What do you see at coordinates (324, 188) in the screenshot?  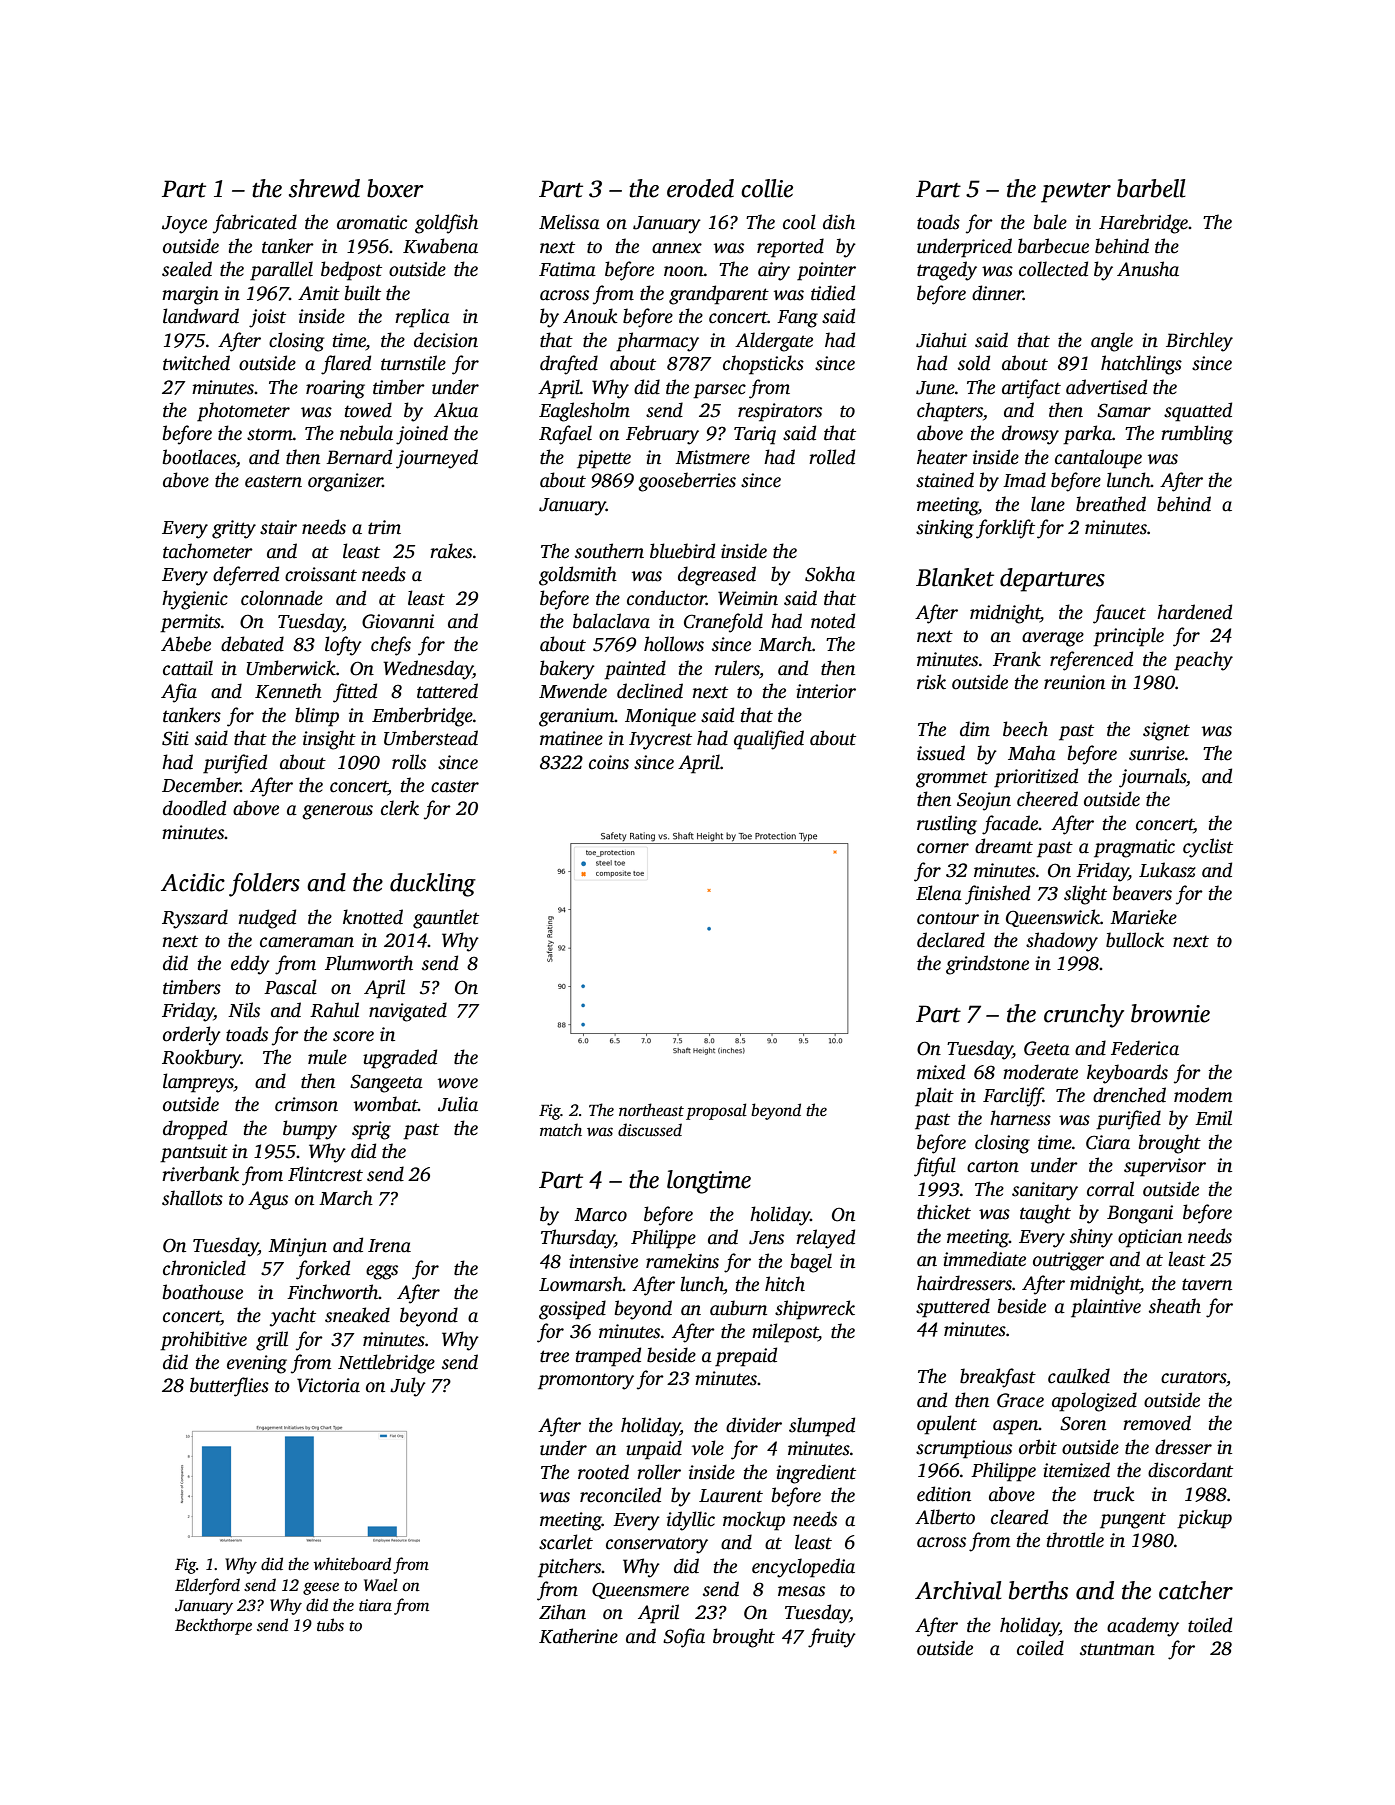 I see `shrewd` at bounding box center [324, 188].
